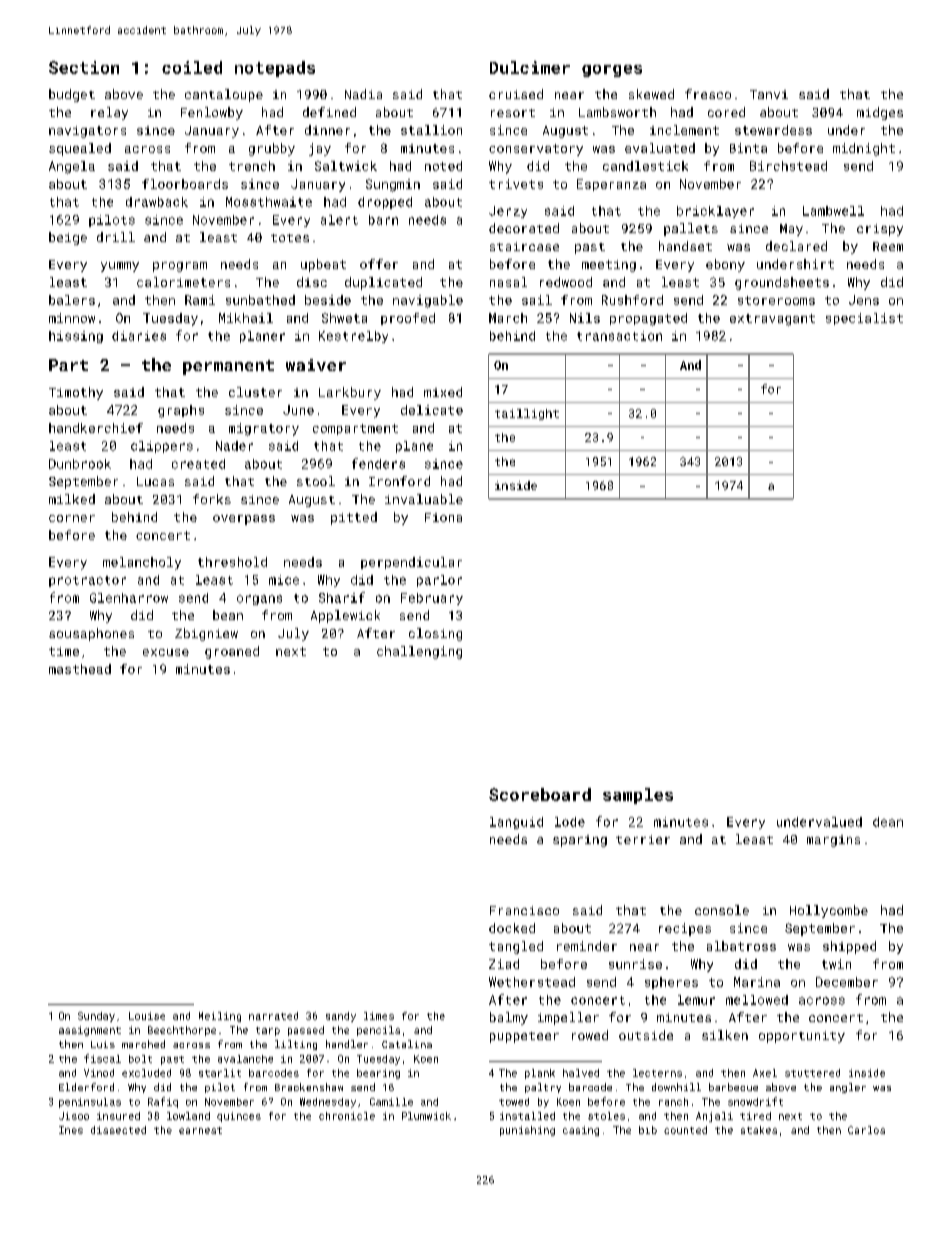 The height and width of the screenshot is (1233, 952). I want to click on Timothy, so click(76, 393).
